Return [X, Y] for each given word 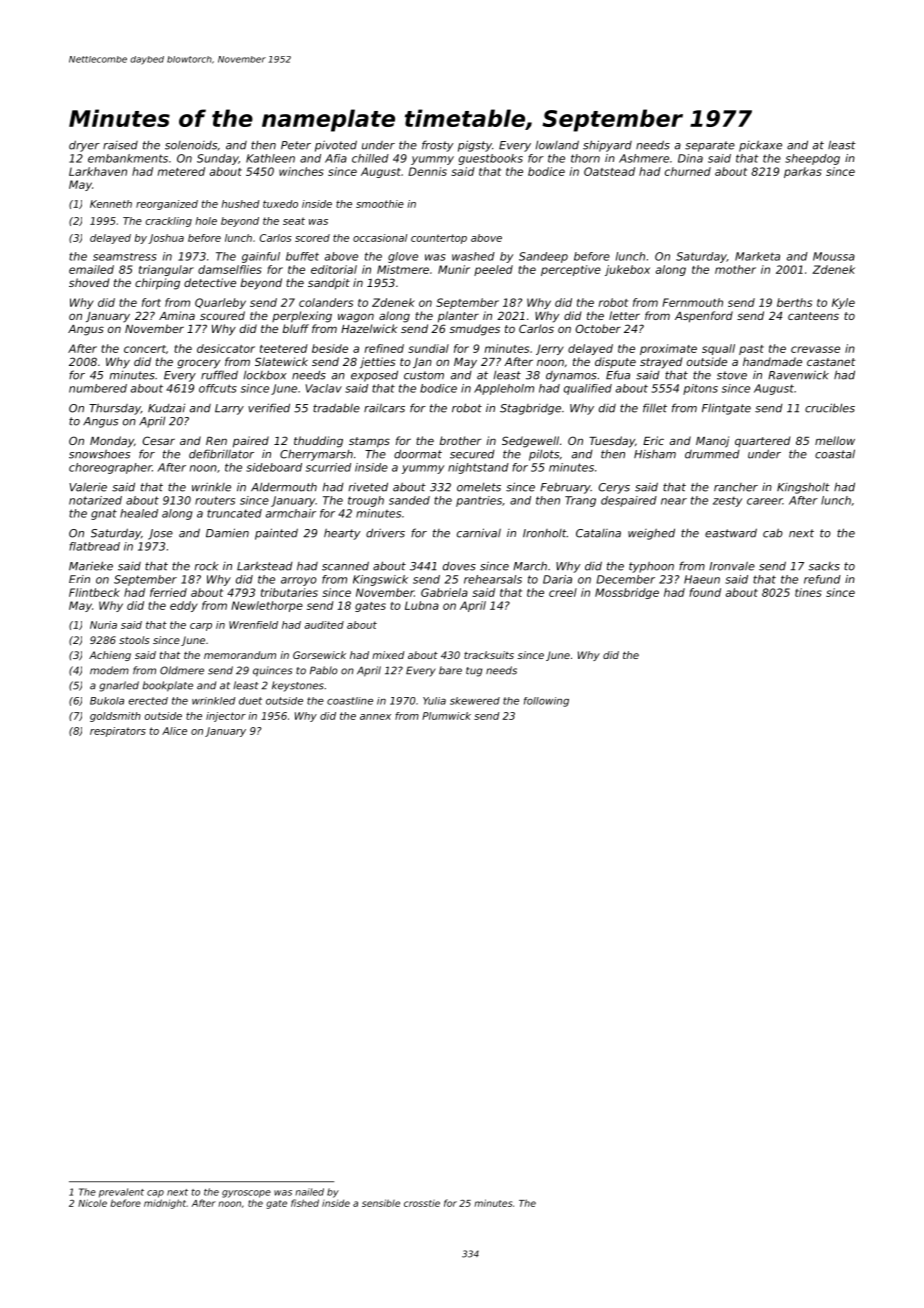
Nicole [92, 1203]
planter [458, 317]
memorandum [240, 655]
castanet [831, 362]
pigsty [475, 146]
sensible [381, 1203]
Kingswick [380, 580]
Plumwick [446, 716]
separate [710, 146]
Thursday [115, 409]
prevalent [121, 1193]
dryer [84, 146]
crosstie [422, 1203]
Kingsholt [803, 488]
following [546, 702]
